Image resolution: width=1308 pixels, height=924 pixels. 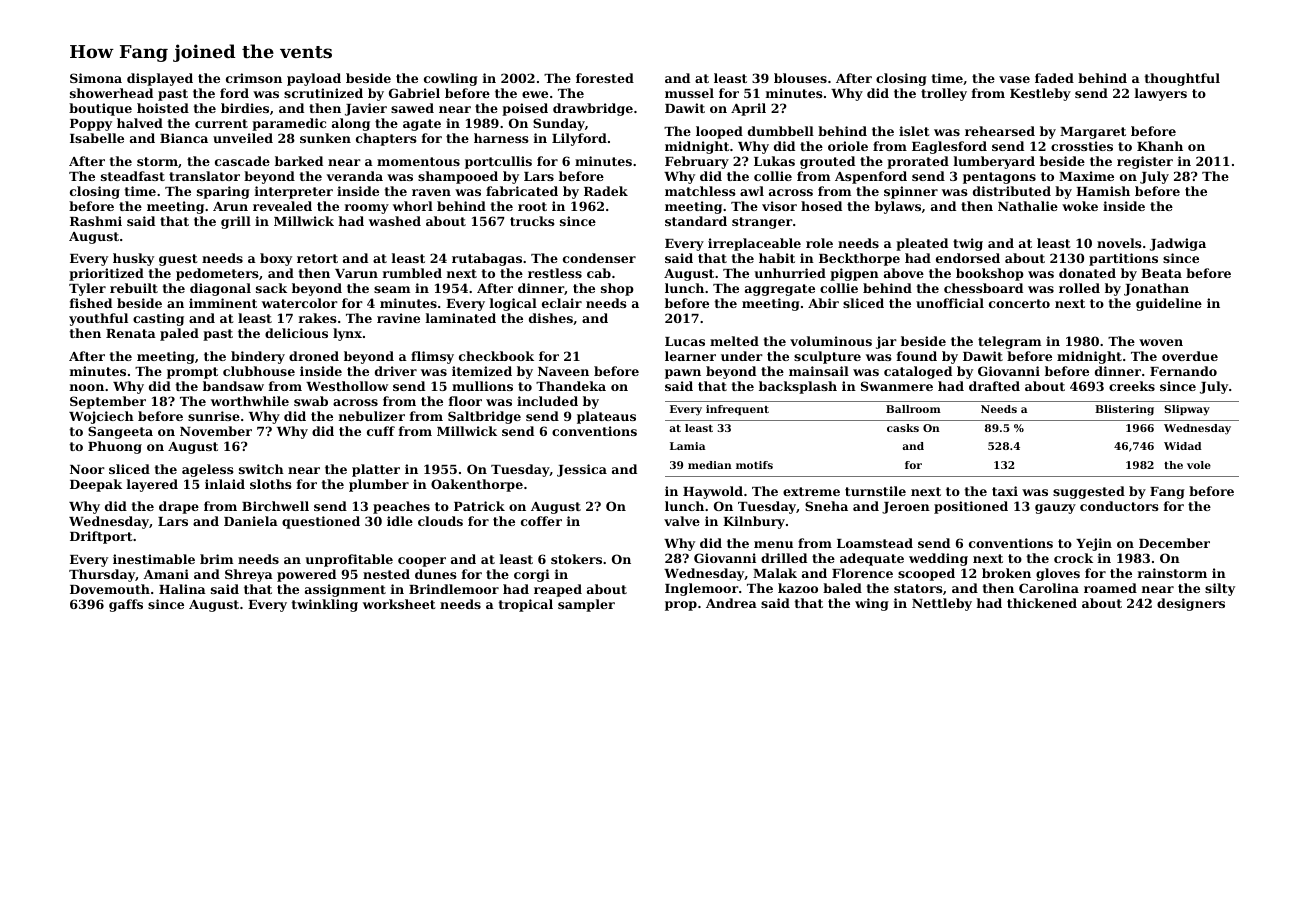 What do you see at coordinates (133, 176) in the screenshot?
I see `steadfast` at bounding box center [133, 176].
